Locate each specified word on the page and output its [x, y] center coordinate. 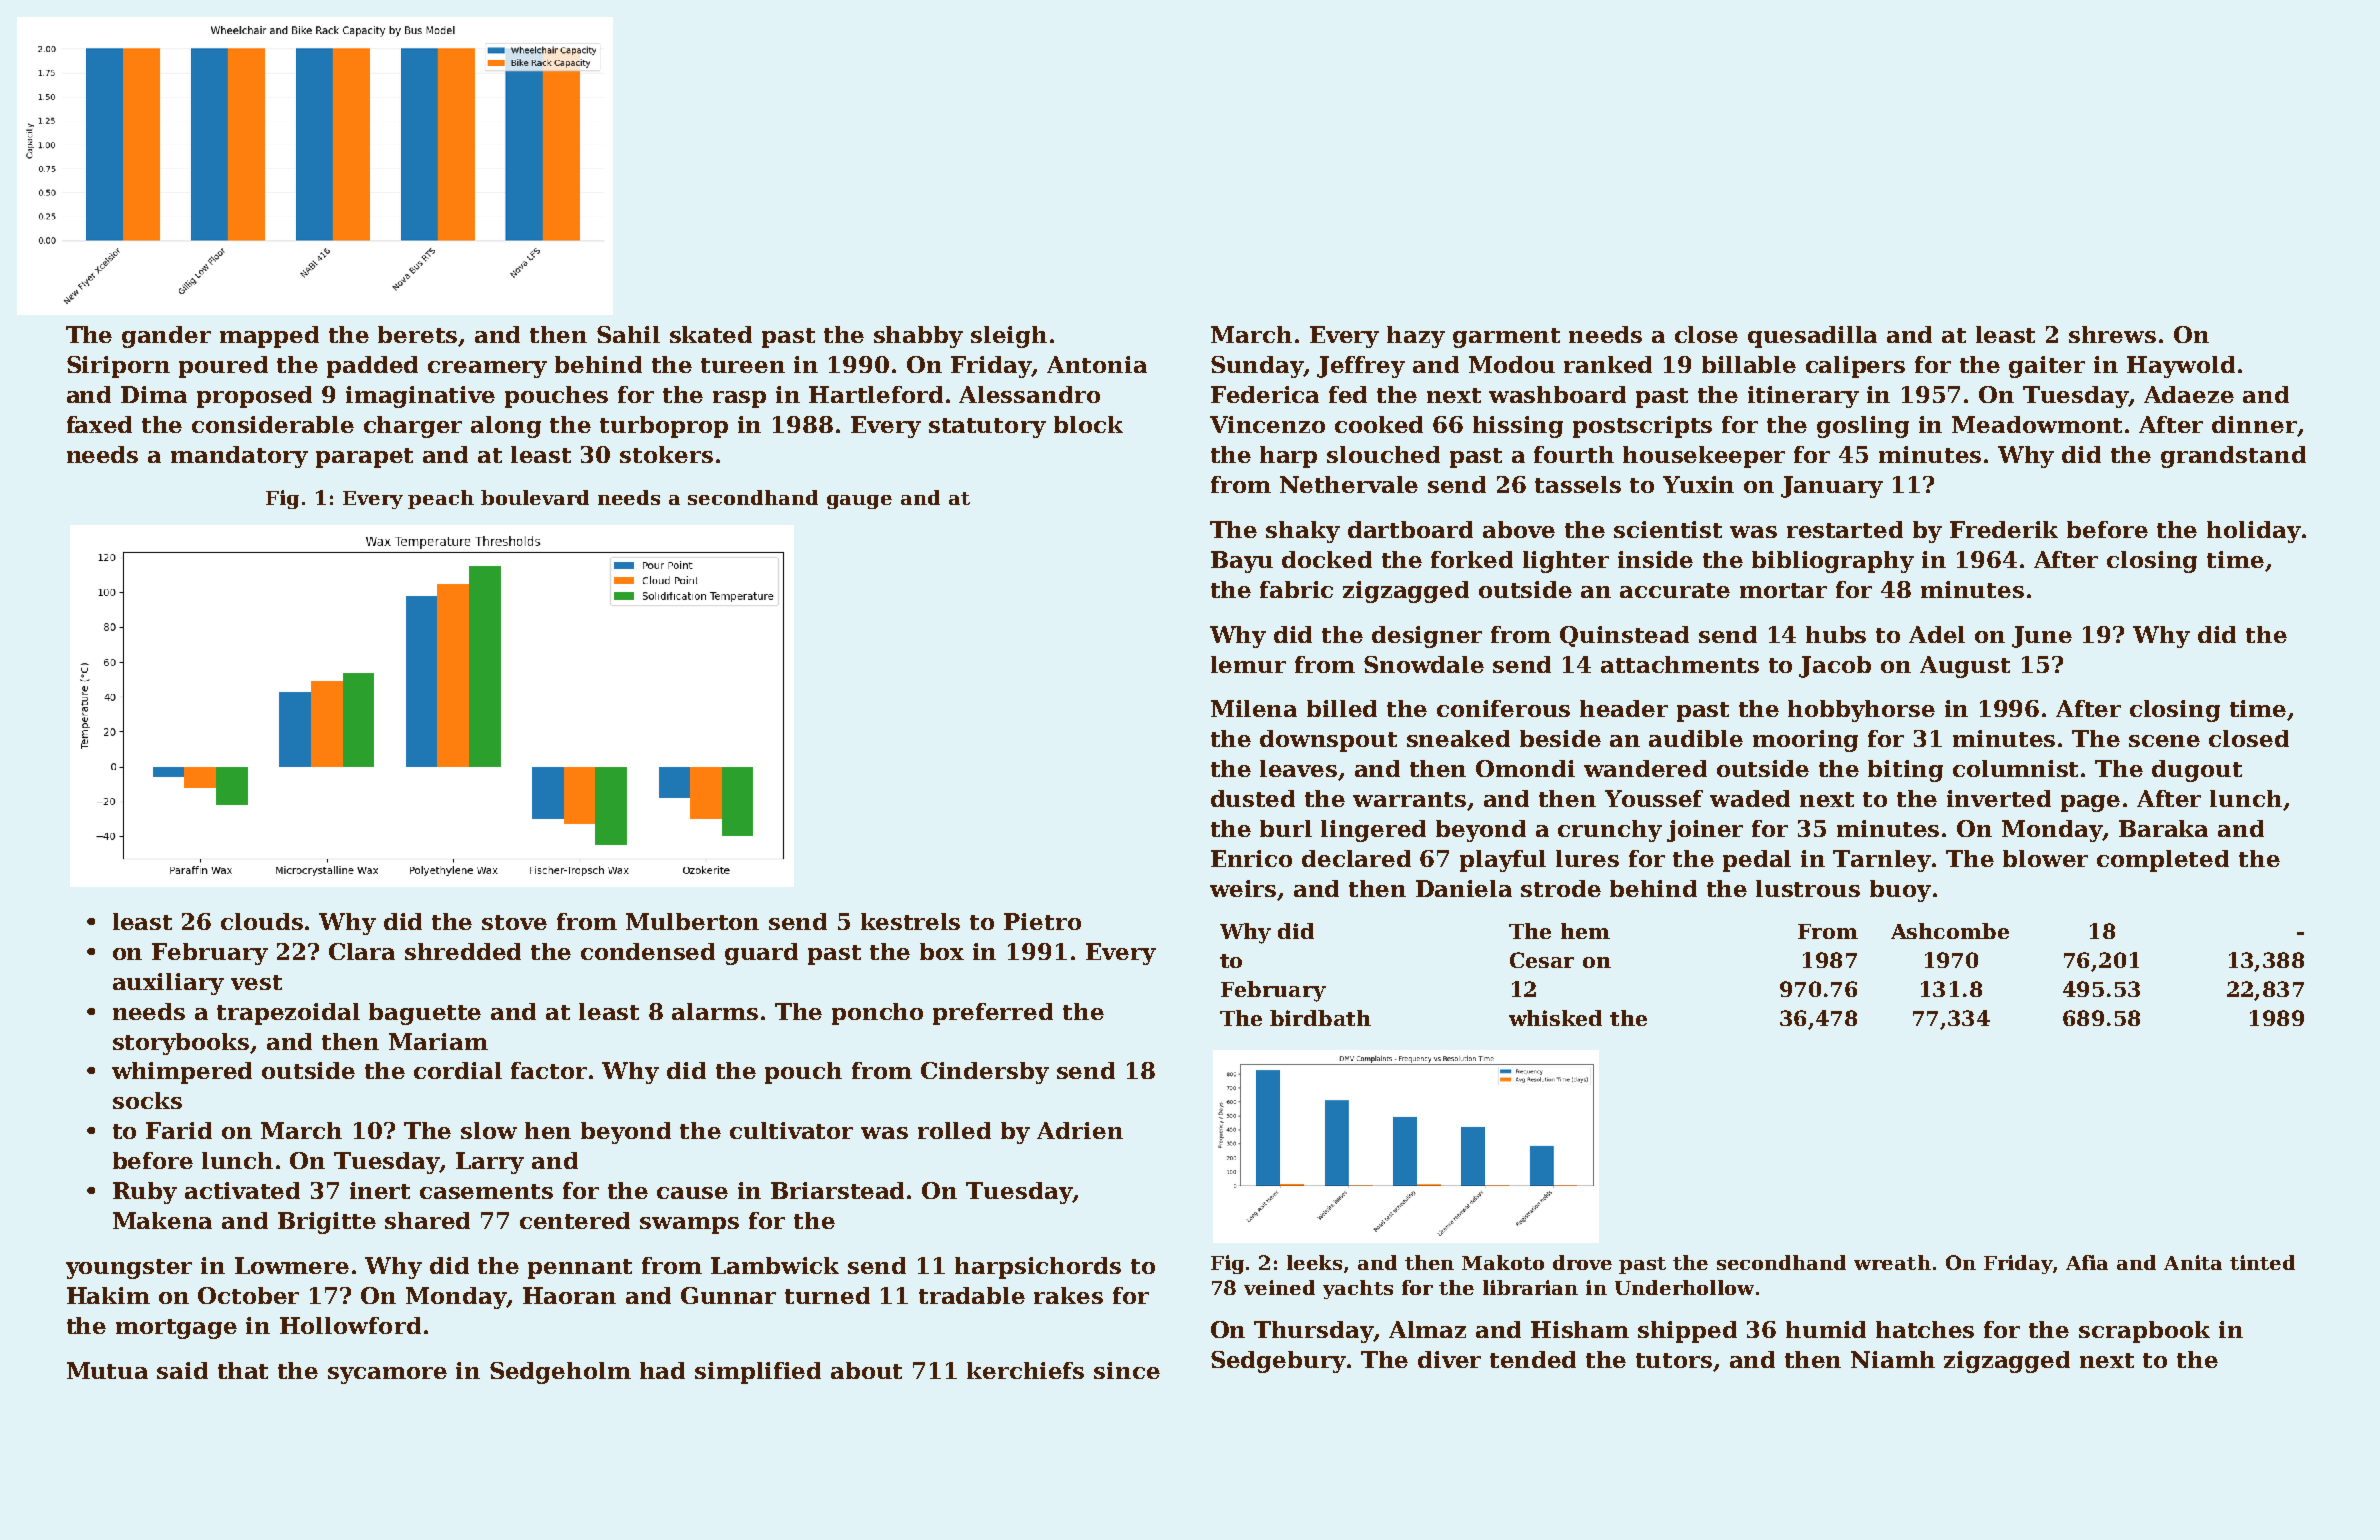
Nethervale [1349, 484]
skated [711, 334]
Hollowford [350, 1325]
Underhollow [1684, 1287]
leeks [1314, 1262]
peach [441, 499]
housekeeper [1704, 457]
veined [1279, 1287]
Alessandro [1029, 394]
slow [489, 1130]
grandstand [2233, 457]
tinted [2262, 1262]
